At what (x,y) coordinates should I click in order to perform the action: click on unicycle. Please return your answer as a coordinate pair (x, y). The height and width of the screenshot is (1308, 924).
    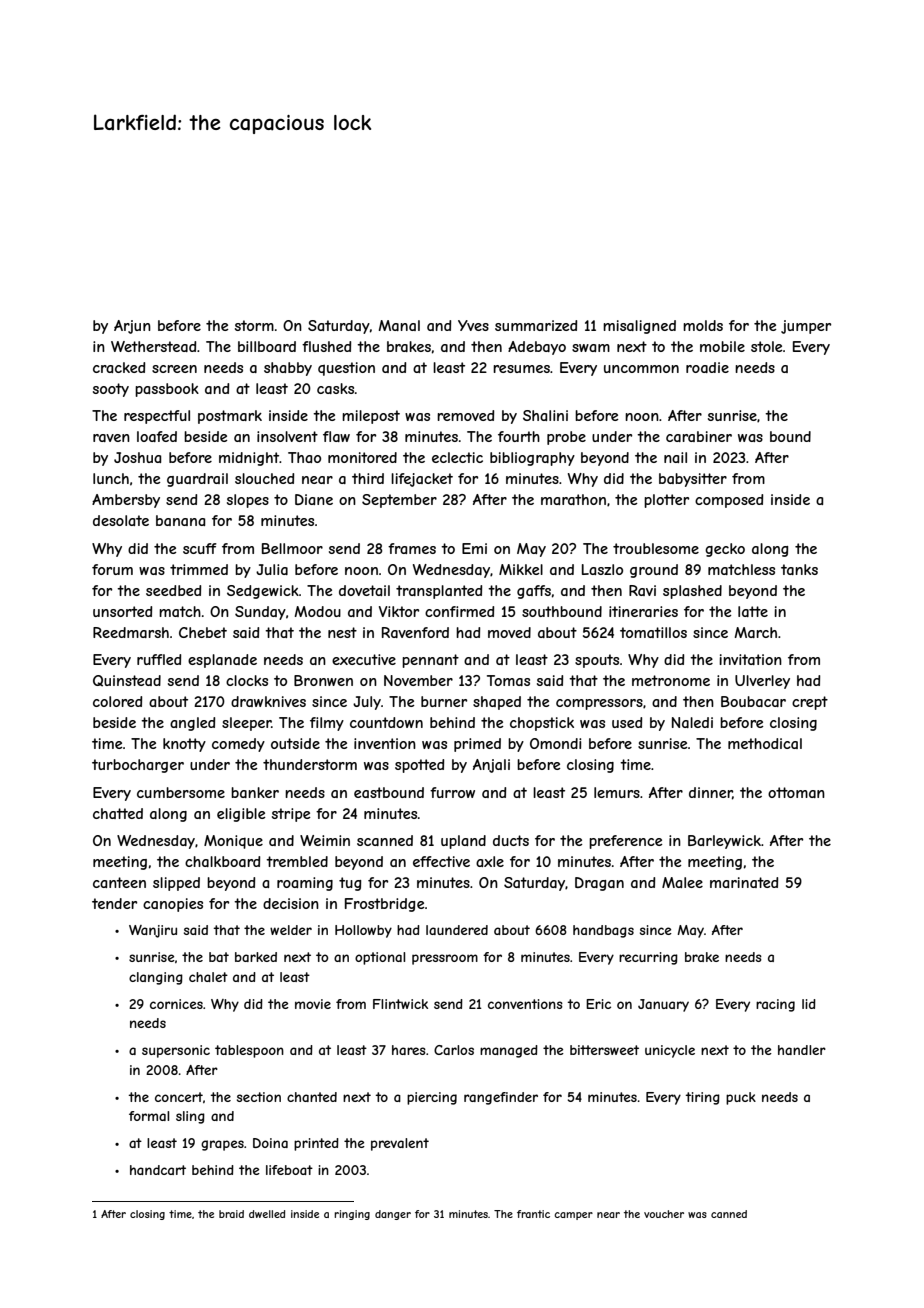
    Looking at the image, I should click on (670, 1051).
